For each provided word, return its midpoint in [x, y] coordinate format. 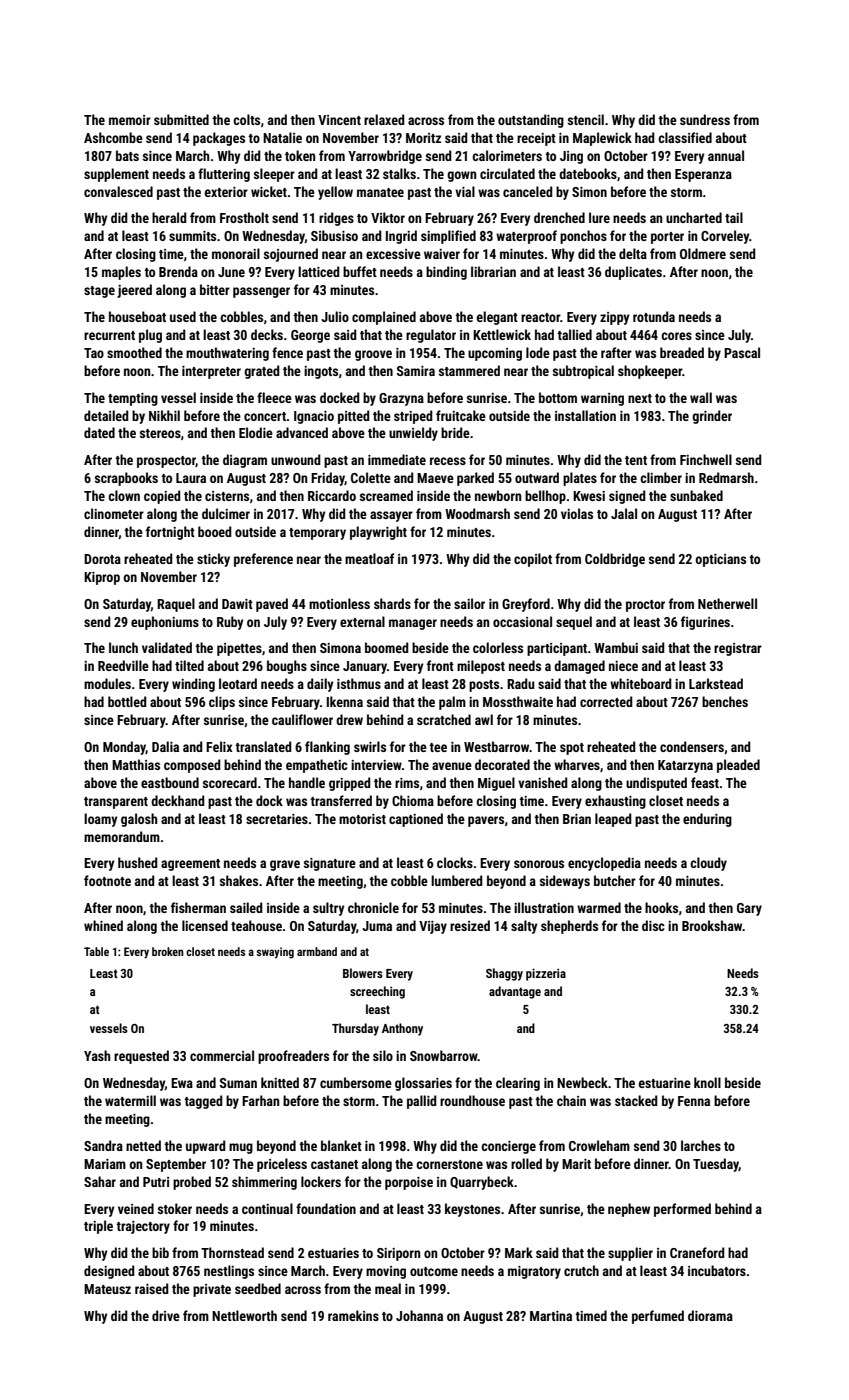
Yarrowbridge [385, 157]
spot [572, 749]
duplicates [633, 273]
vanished [543, 782]
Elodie [256, 432]
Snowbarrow [444, 1055]
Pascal [742, 352]
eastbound [170, 782]
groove [373, 355]
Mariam [105, 1164]
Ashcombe [113, 137]
